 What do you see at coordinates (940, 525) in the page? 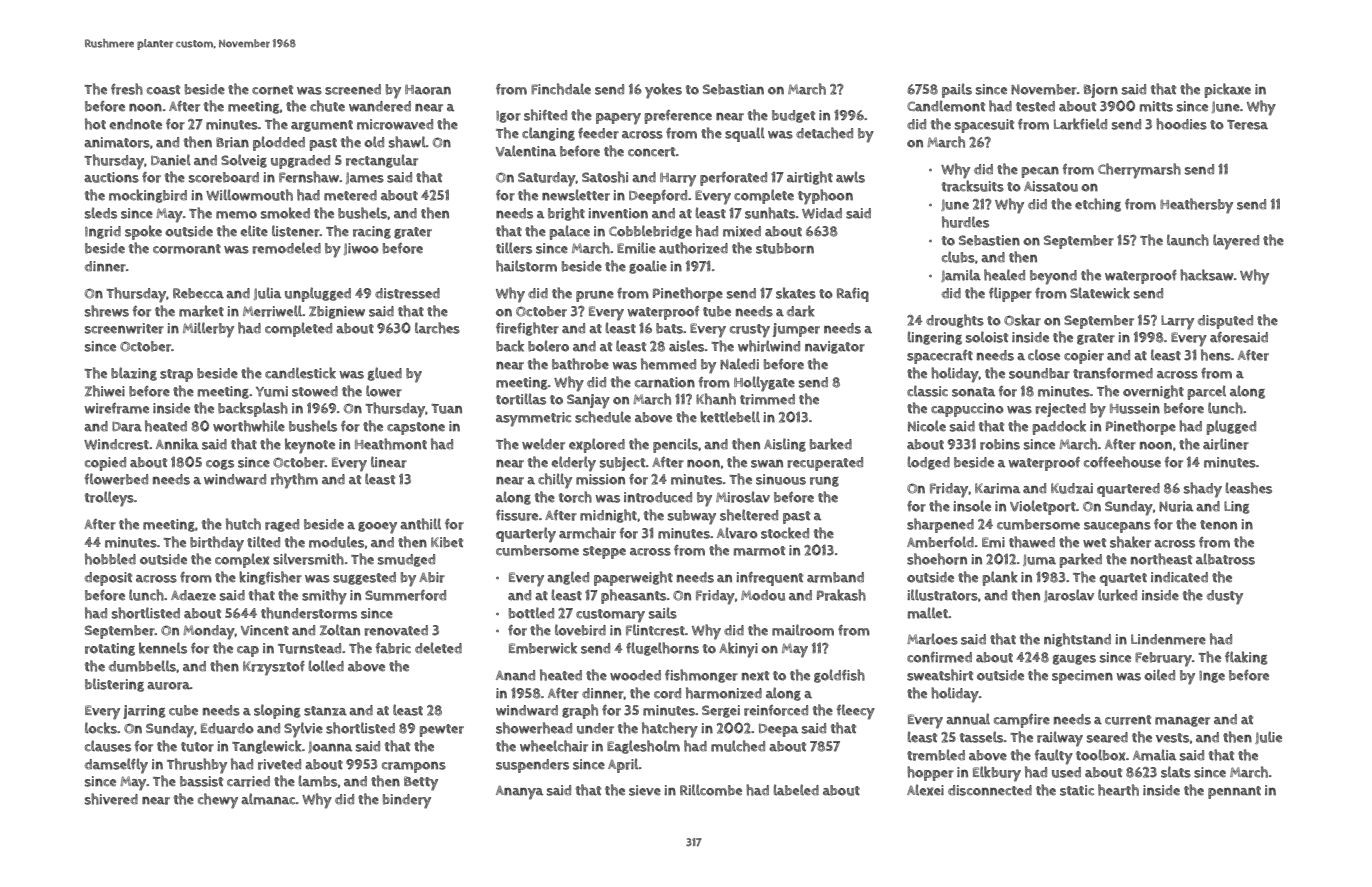
I see `sharpened` at bounding box center [940, 525].
